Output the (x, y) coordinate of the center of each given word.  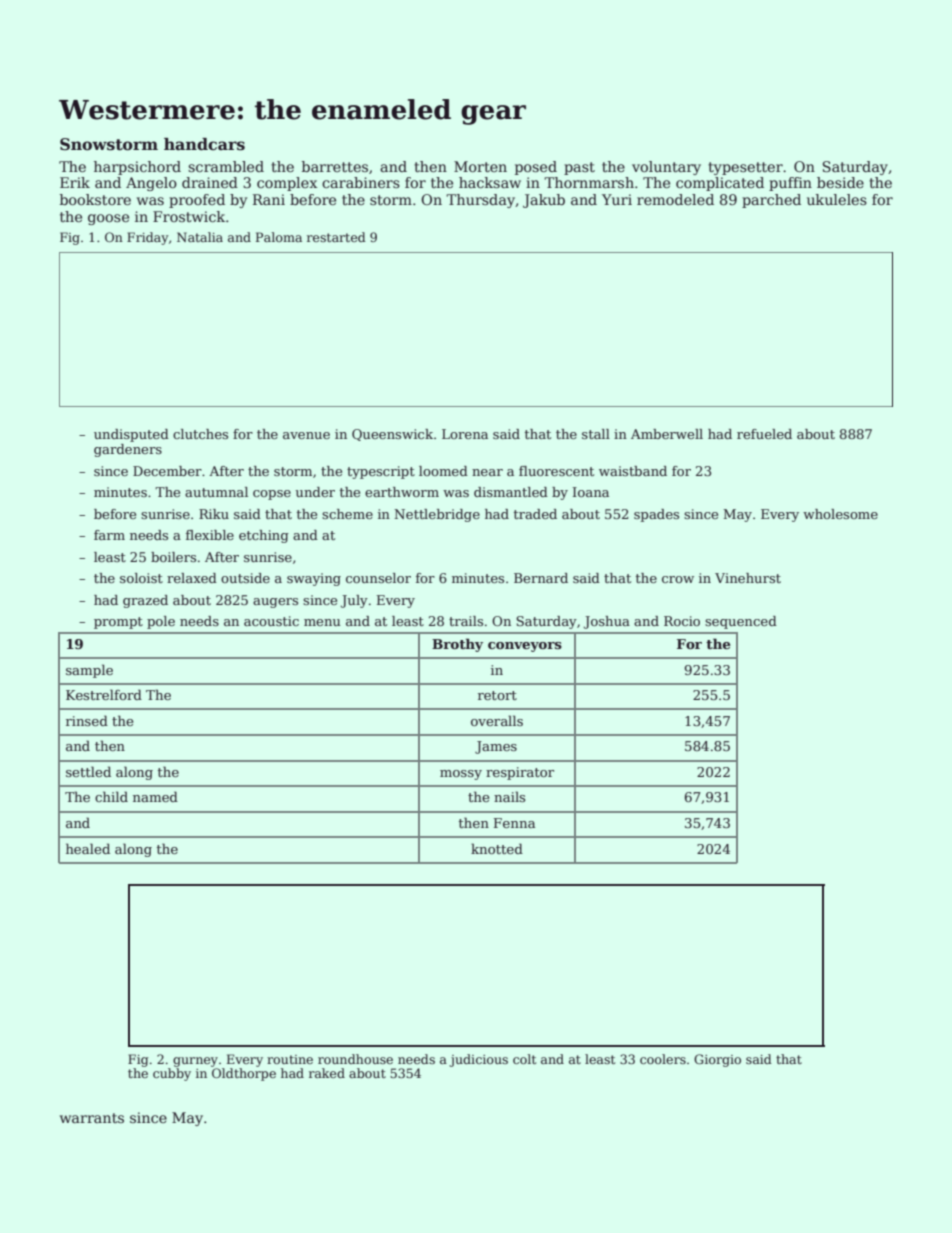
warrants (92, 1118)
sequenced (741, 622)
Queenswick (392, 435)
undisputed (131, 435)
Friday (148, 238)
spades (656, 515)
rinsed (87, 720)
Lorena (465, 434)
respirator (520, 773)
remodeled (675, 199)
